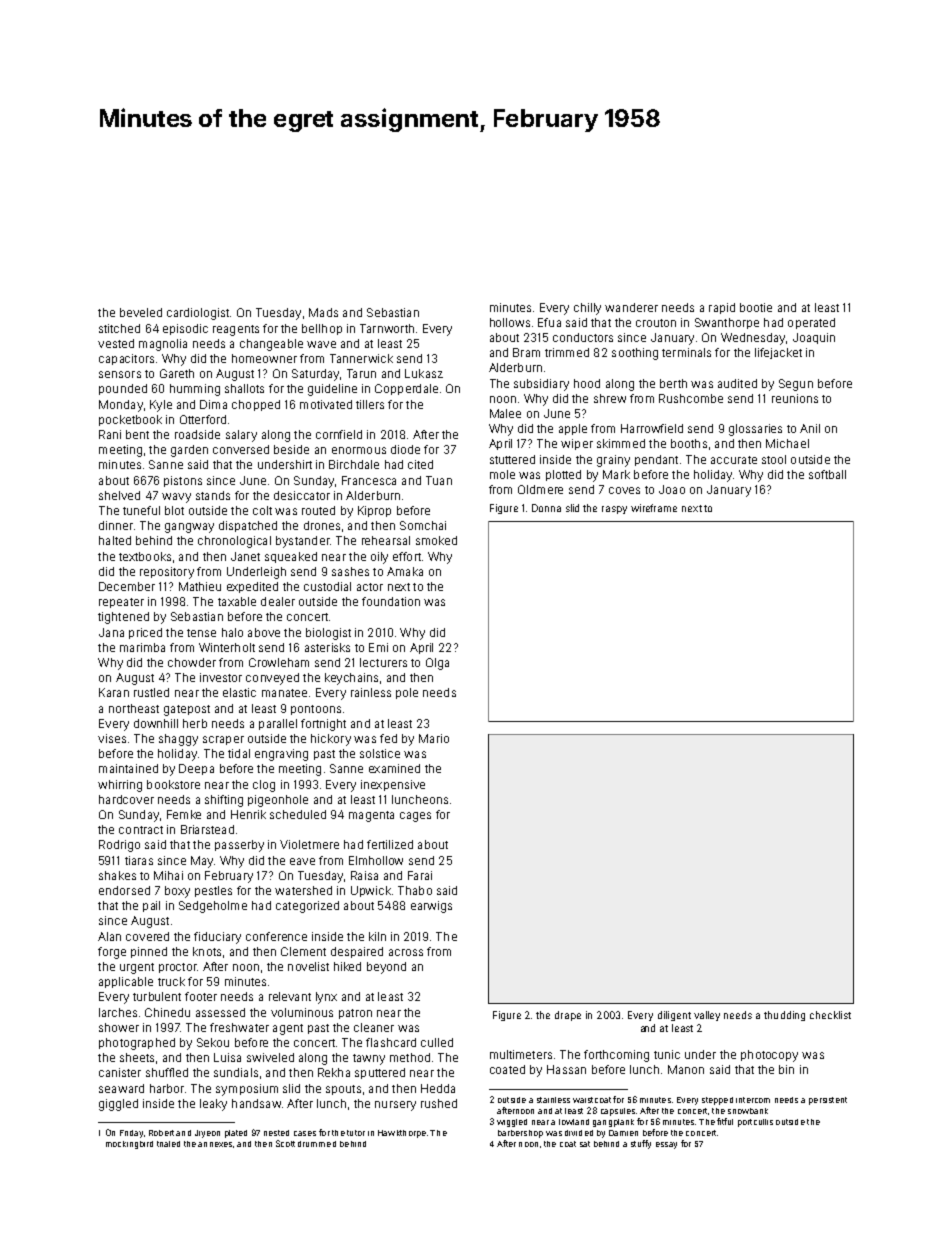 The width and height of the document is (952, 1233). What do you see at coordinates (437, 664) in the document?
I see `Olga` at bounding box center [437, 664].
